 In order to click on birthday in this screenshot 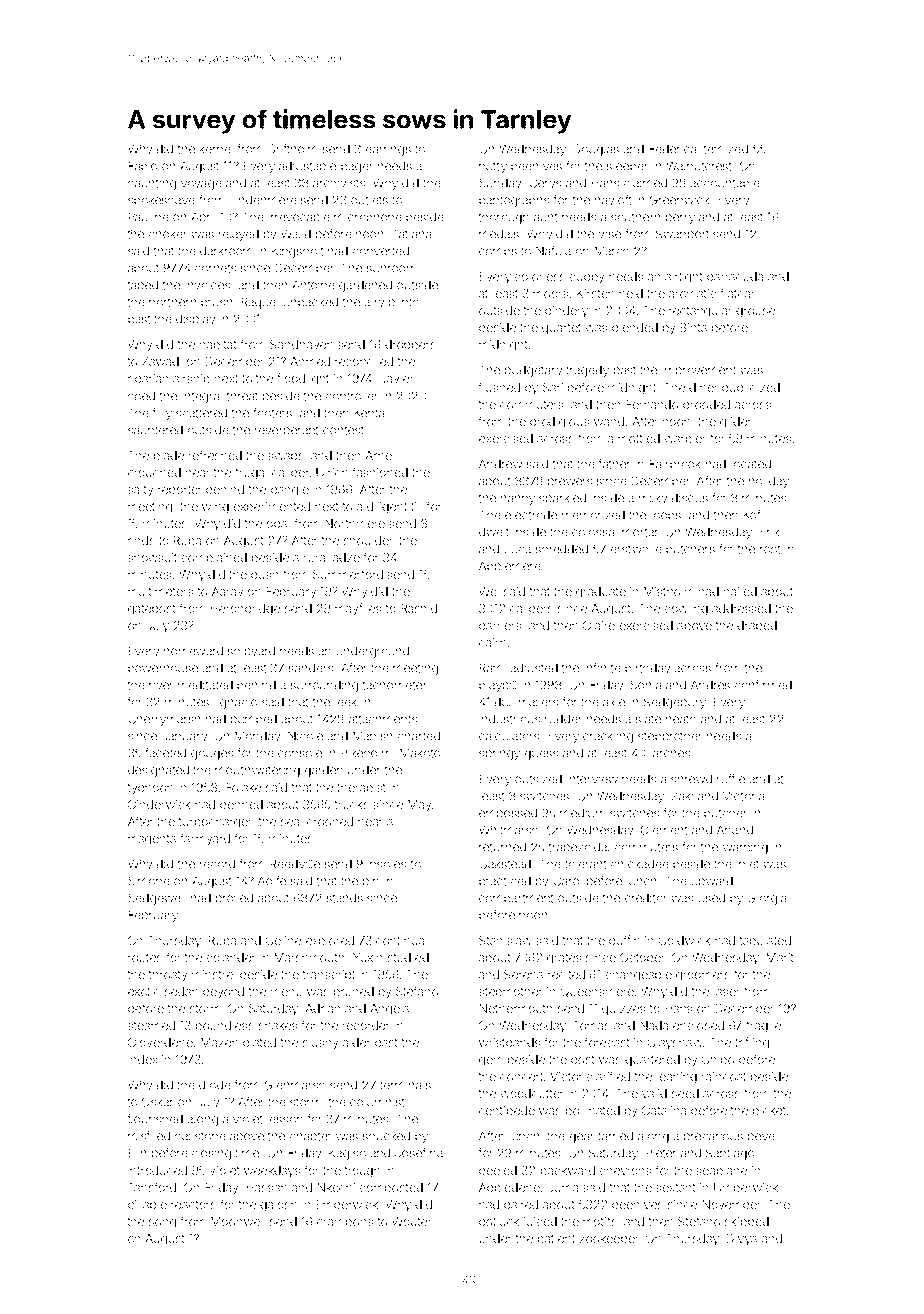, I will do `click(648, 669)`.
